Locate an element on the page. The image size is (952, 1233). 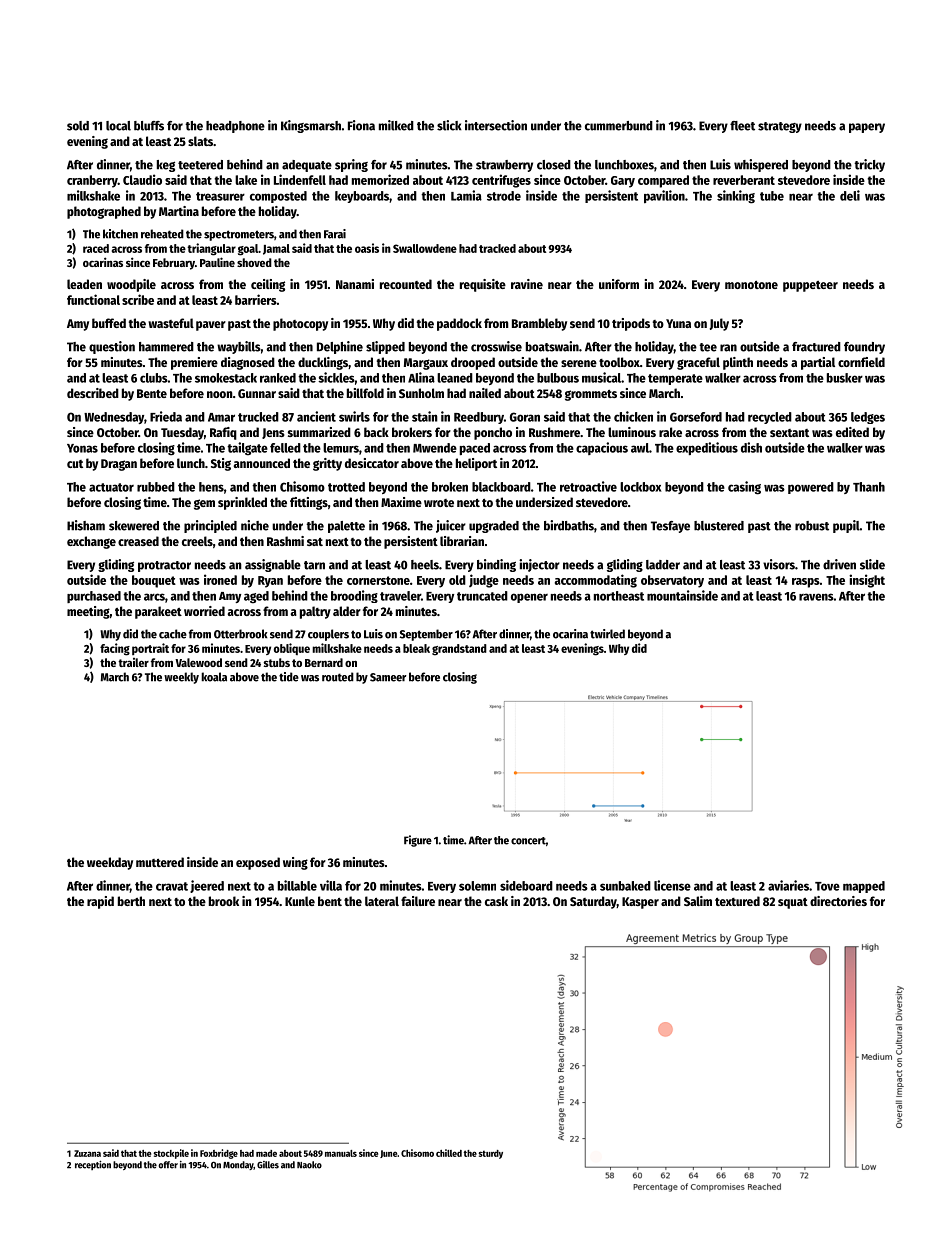
license is located at coordinates (672, 885).
